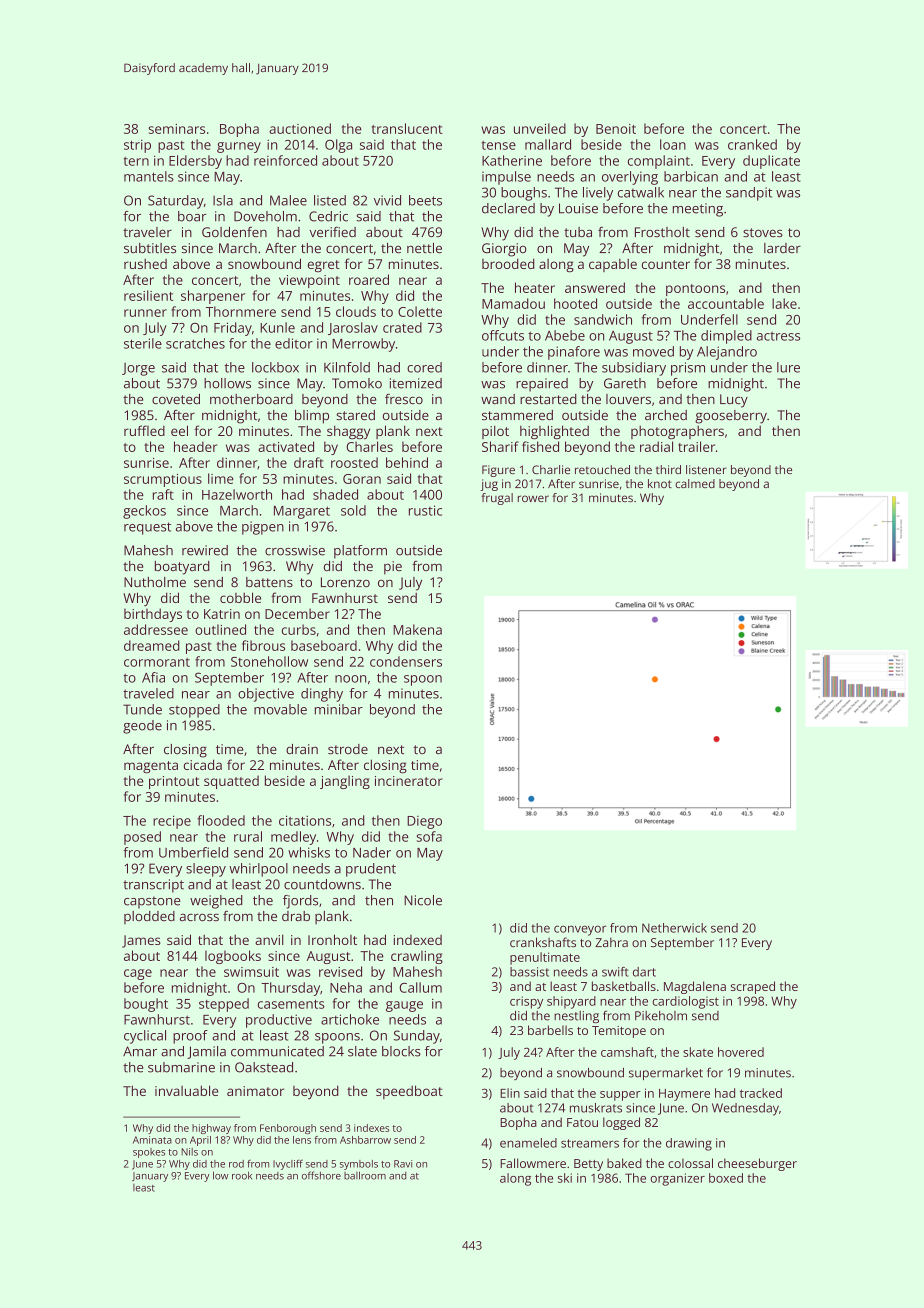  What do you see at coordinates (285, 160) in the screenshot?
I see `reinforced` at bounding box center [285, 160].
